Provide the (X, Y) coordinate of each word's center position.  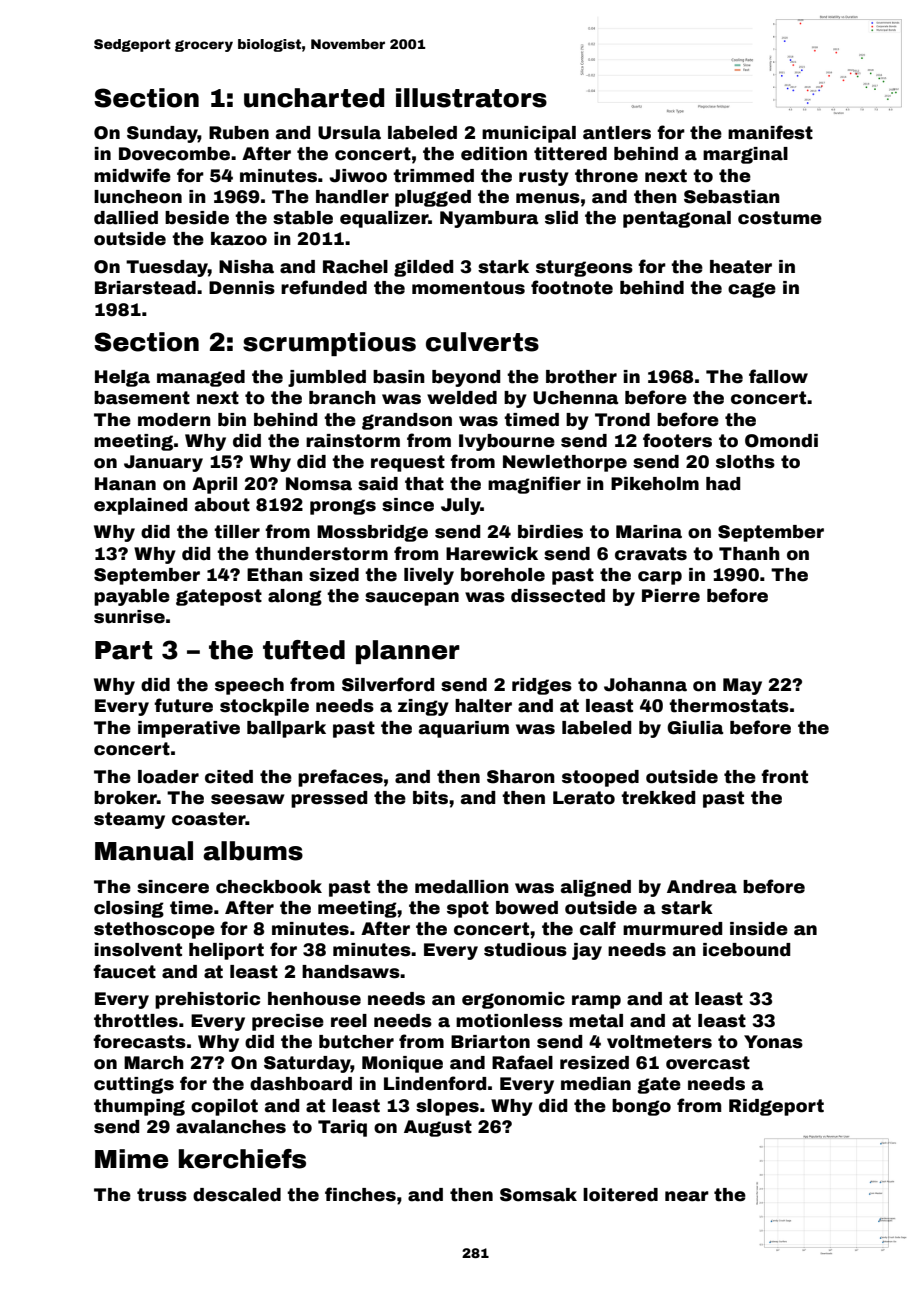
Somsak (538, 1195)
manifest (770, 132)
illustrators (471, 98)
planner (408, 652)
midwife (132, 175)
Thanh (749, 554)
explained (140, 506)
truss (162, 1195)
